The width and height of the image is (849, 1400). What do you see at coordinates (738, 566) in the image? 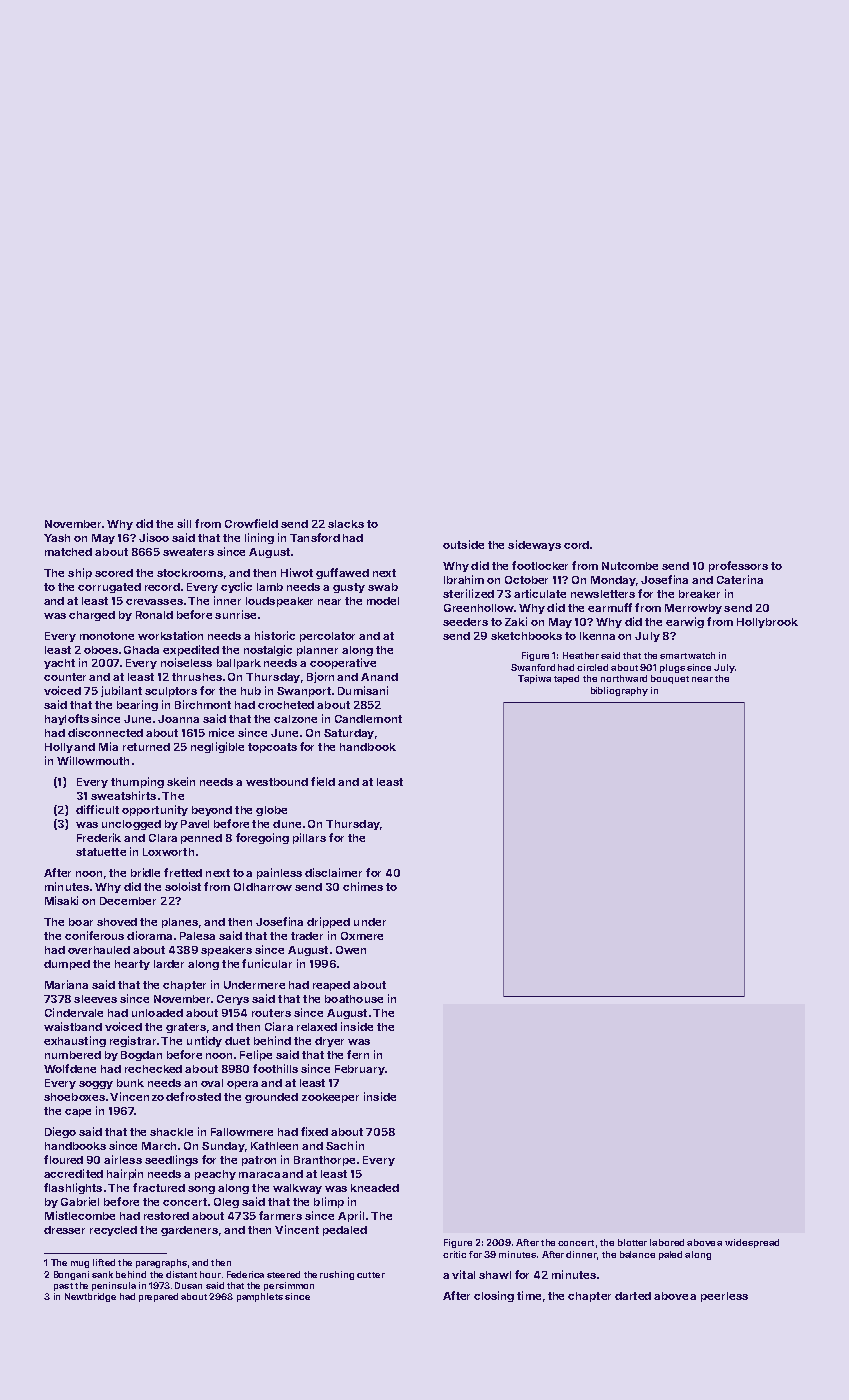
I see `professors` at bounding box center [738, 566].
